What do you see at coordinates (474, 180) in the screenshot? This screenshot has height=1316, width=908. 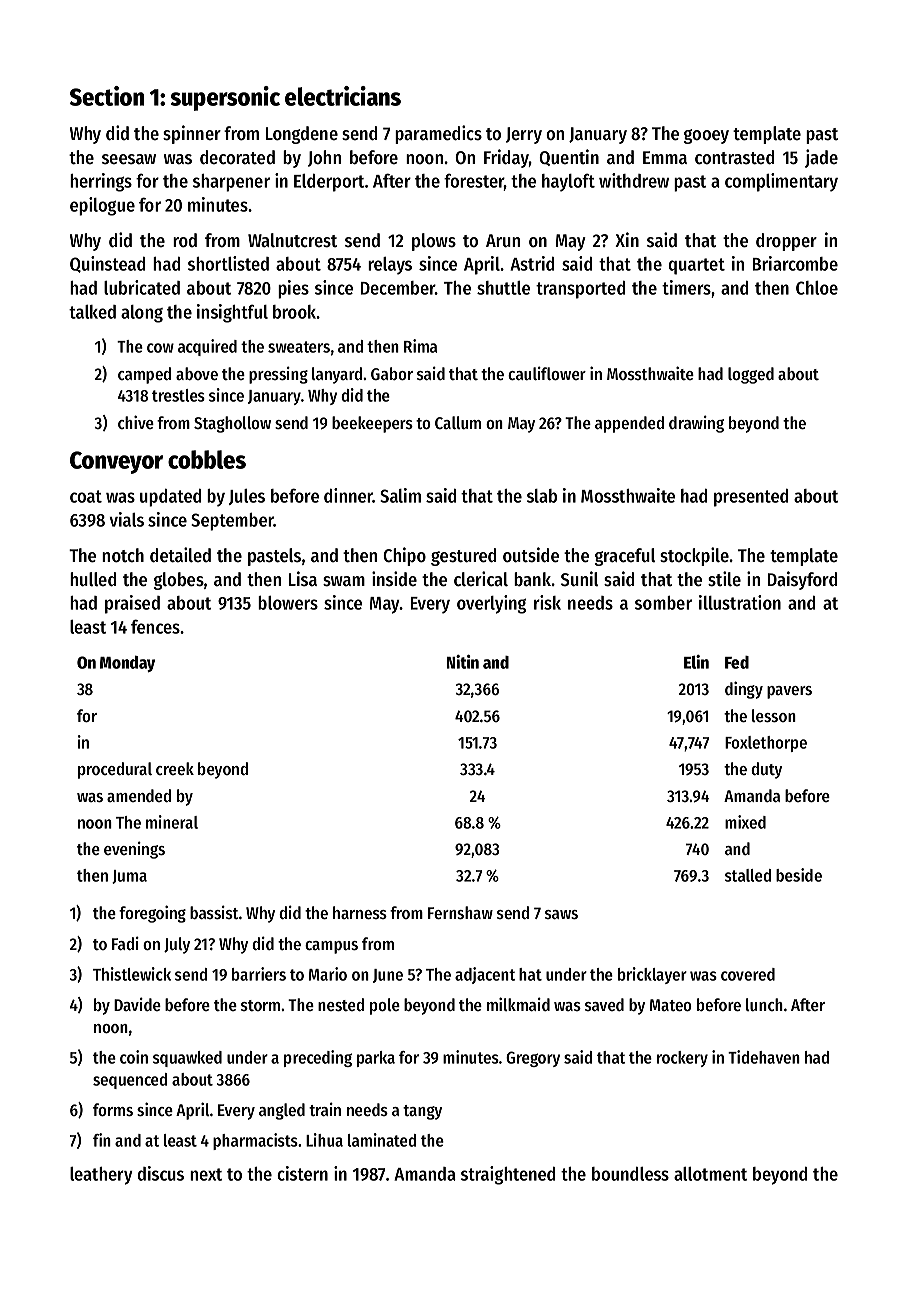 I see `forester` at bounding box center [474, 180].
